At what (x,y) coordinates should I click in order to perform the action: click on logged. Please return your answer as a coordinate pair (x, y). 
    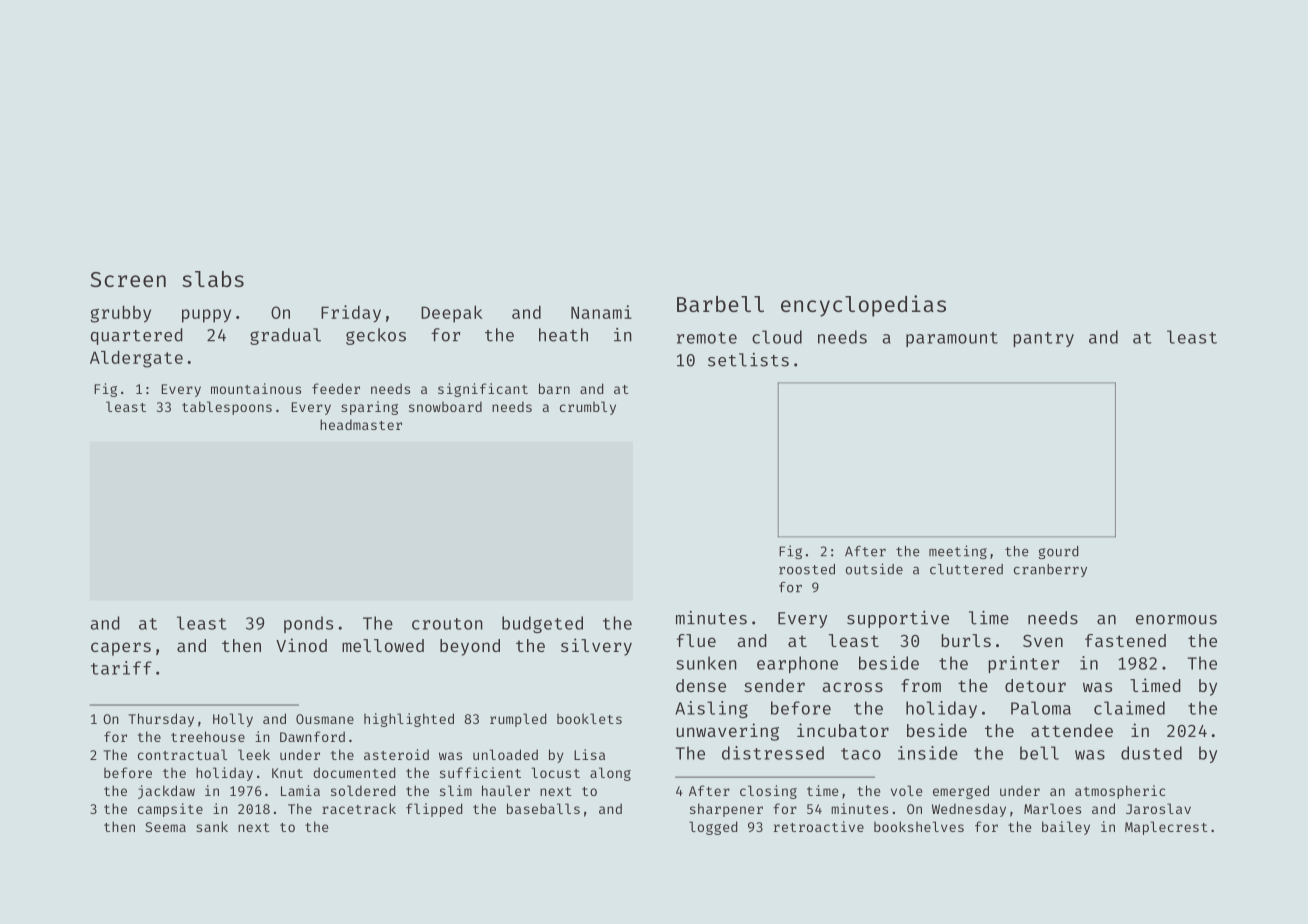
    Looking at the image, I should click on (713, 828).
